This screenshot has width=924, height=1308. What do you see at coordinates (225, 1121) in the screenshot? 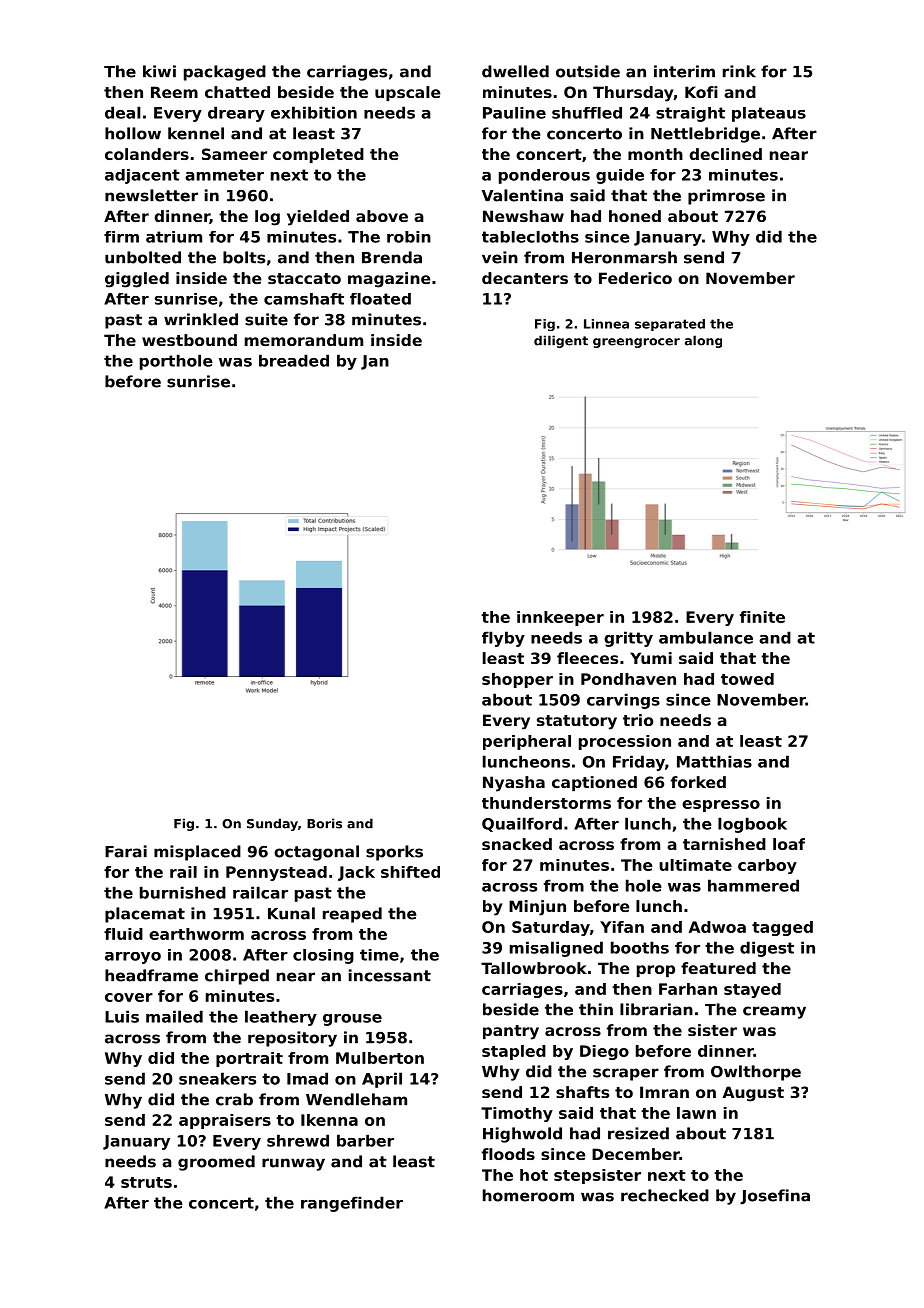
I see `appraisers` at bounding box center [225, 1121].
